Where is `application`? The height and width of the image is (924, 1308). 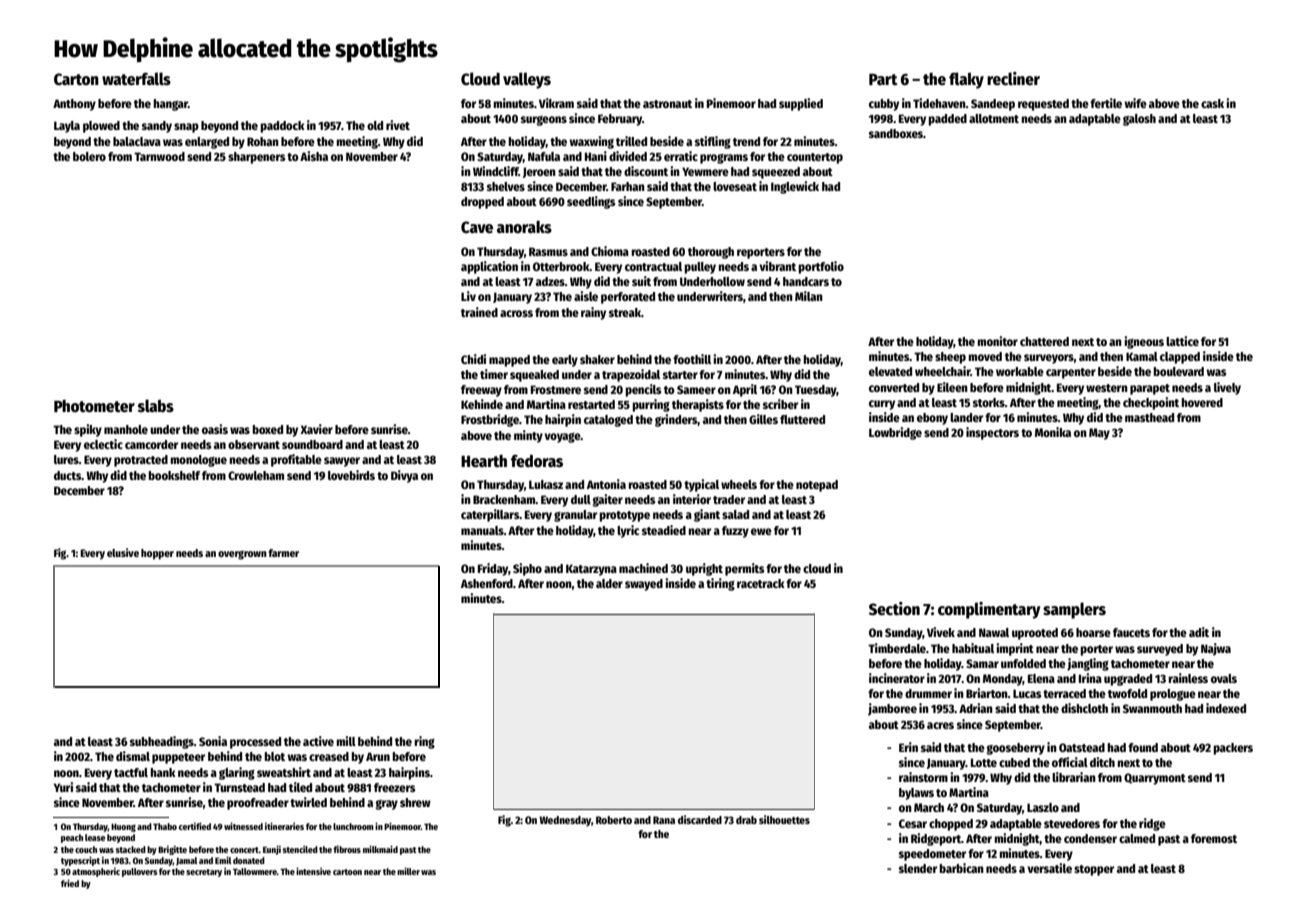 application is located at coordinates (489, 267).
